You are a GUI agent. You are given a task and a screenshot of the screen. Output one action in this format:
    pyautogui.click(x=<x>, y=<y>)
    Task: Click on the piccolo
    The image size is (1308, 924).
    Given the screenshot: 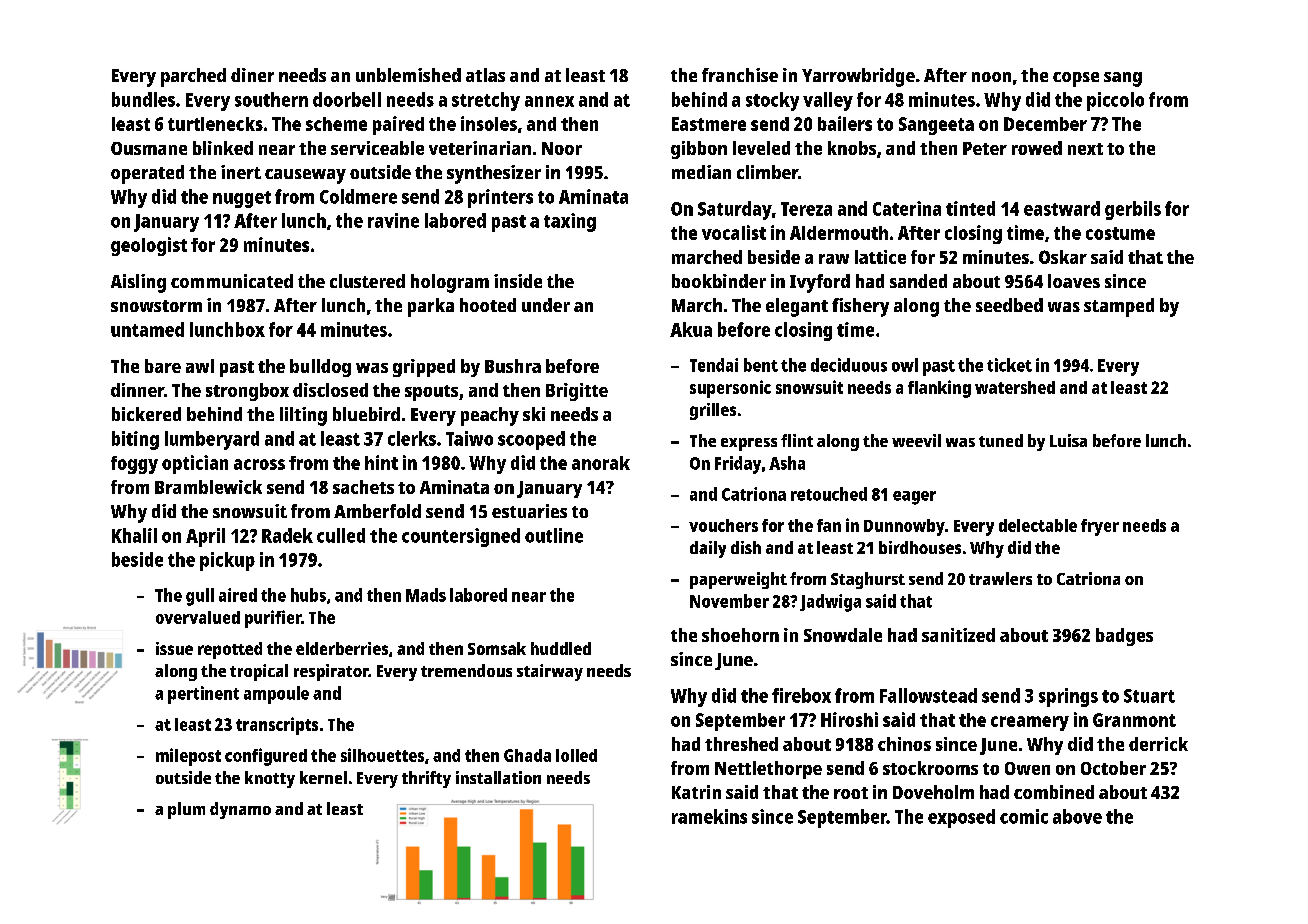 What is the action you would take?
    pyautogui.click(x=1115, y=101)
